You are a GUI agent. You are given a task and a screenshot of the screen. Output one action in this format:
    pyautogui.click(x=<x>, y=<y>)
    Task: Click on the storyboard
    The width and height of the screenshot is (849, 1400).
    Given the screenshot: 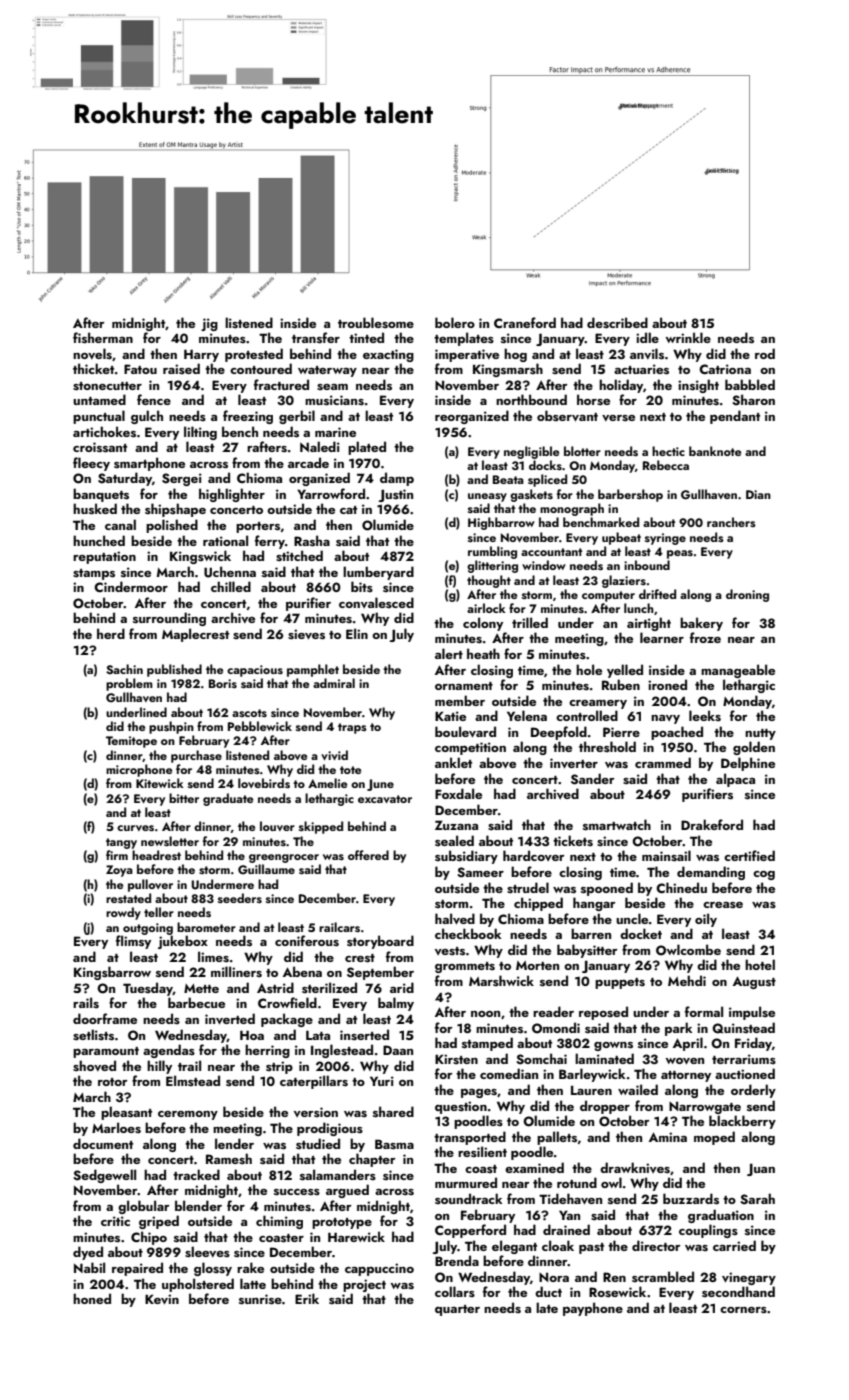 What is the action you would take?
    pyautogui.click(x=380, y=942)
